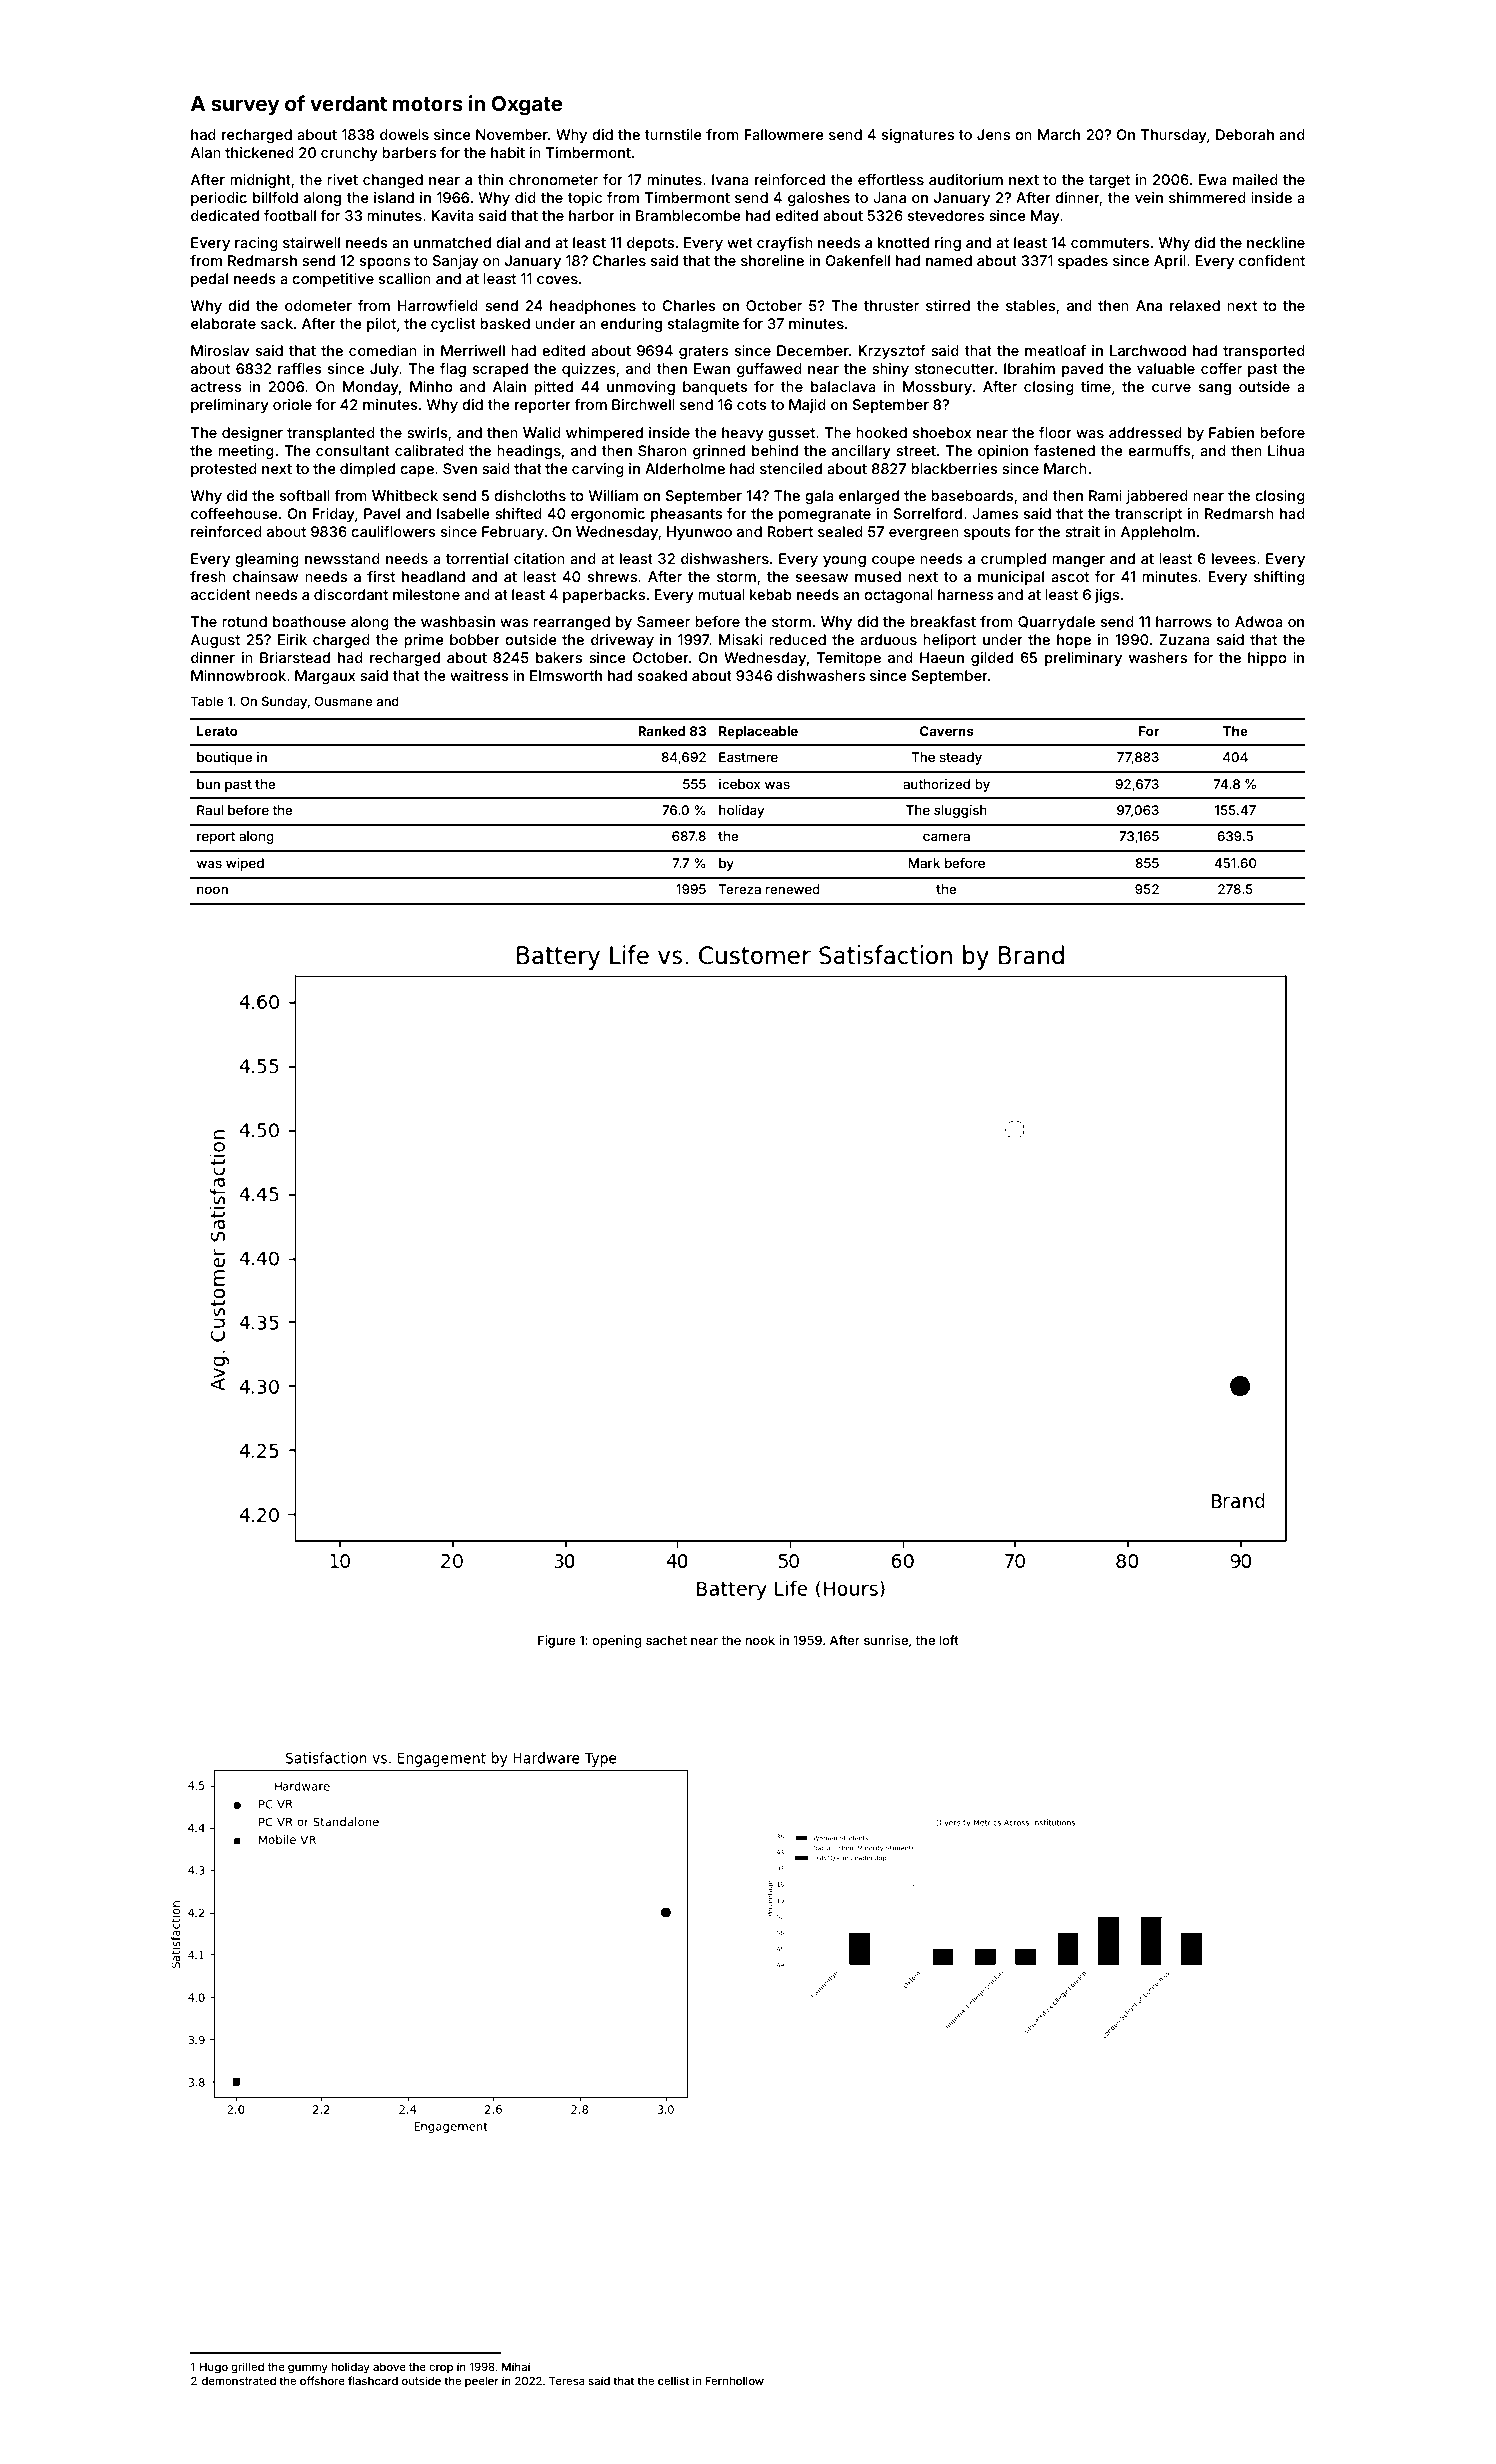  Describe the element at coordinates (224, 470) in the screenshot. I see `protested` at that location.
